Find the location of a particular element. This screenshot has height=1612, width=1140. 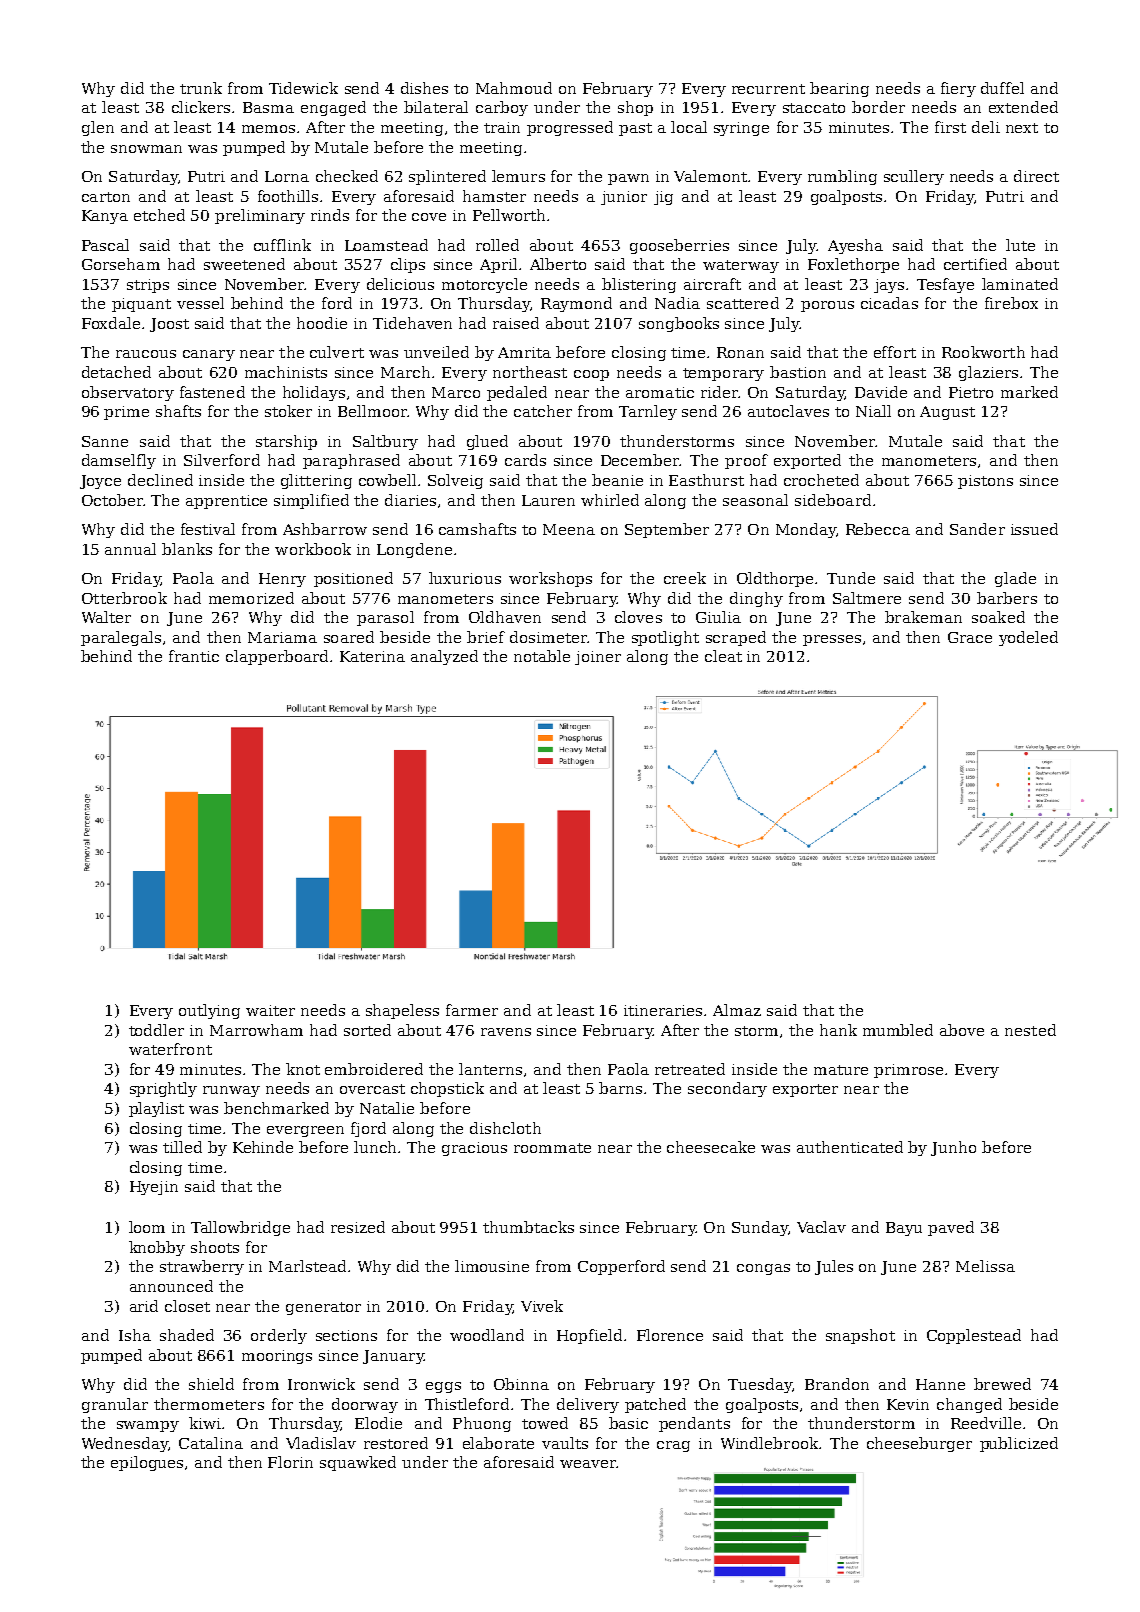

past is located at coordinates (635, 129).
